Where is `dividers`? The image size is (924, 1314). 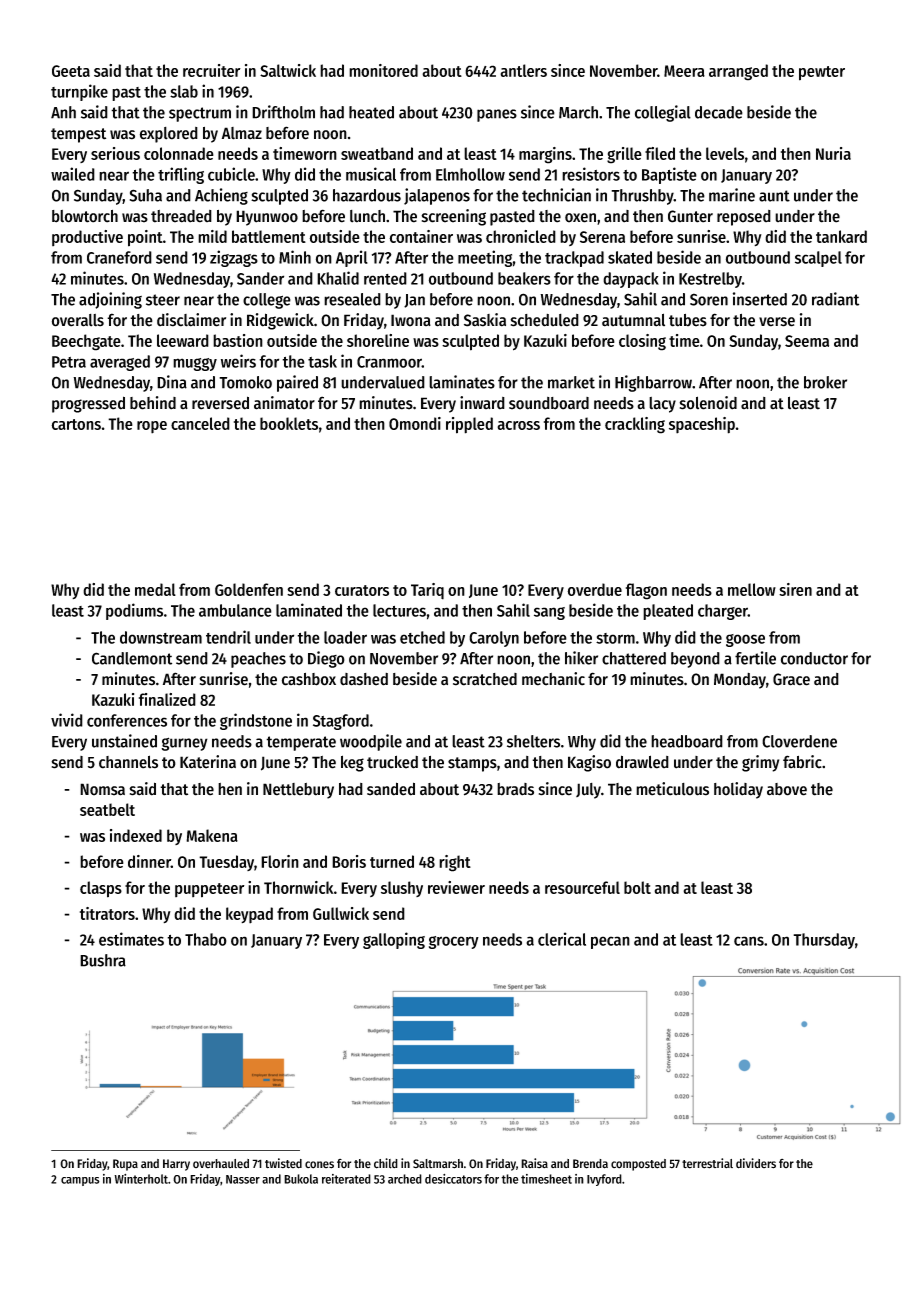 dividers is located at coordinates (756, 1163).
